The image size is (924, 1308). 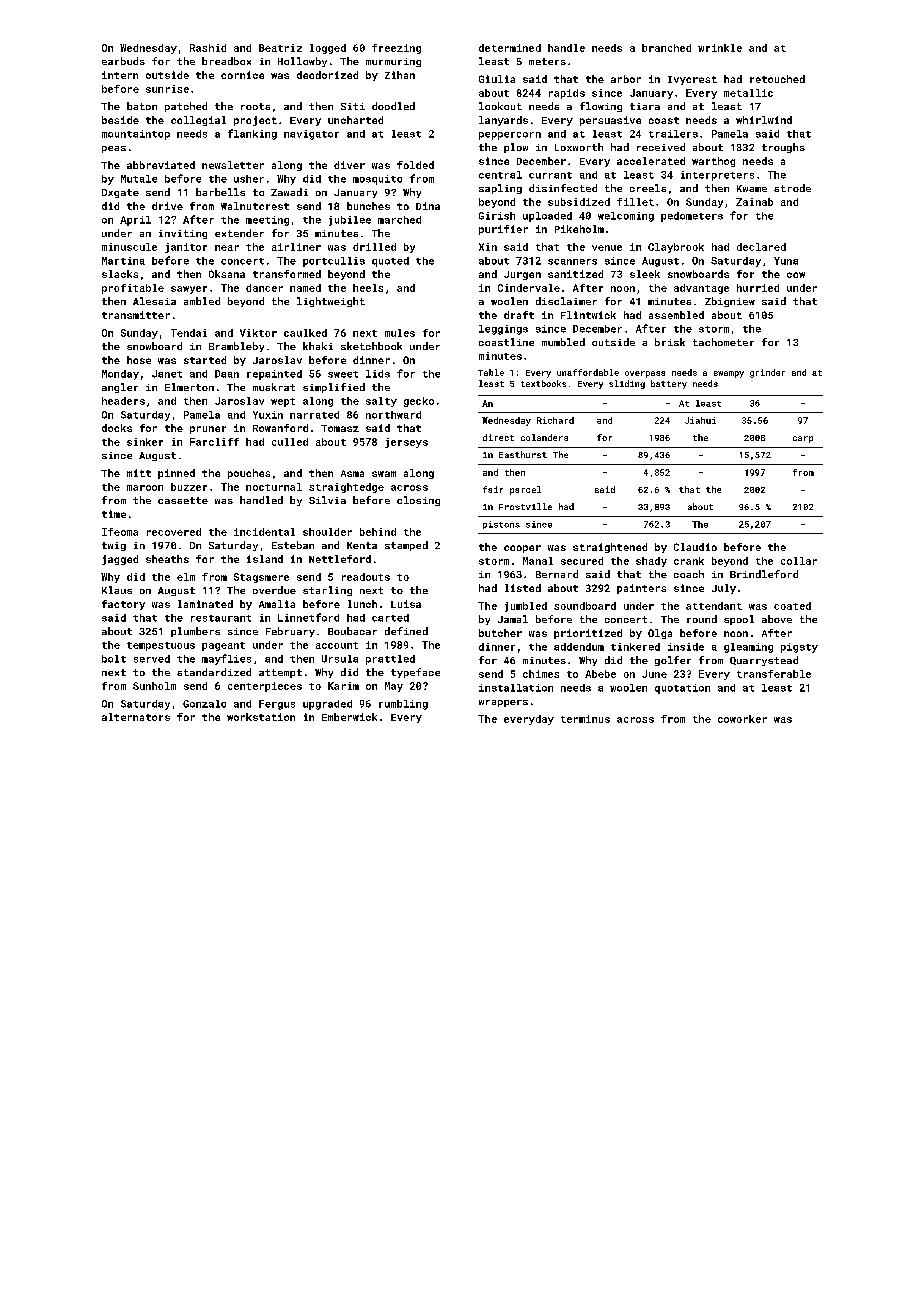 I want to click on rumbling, so click(x=403, y=705).
